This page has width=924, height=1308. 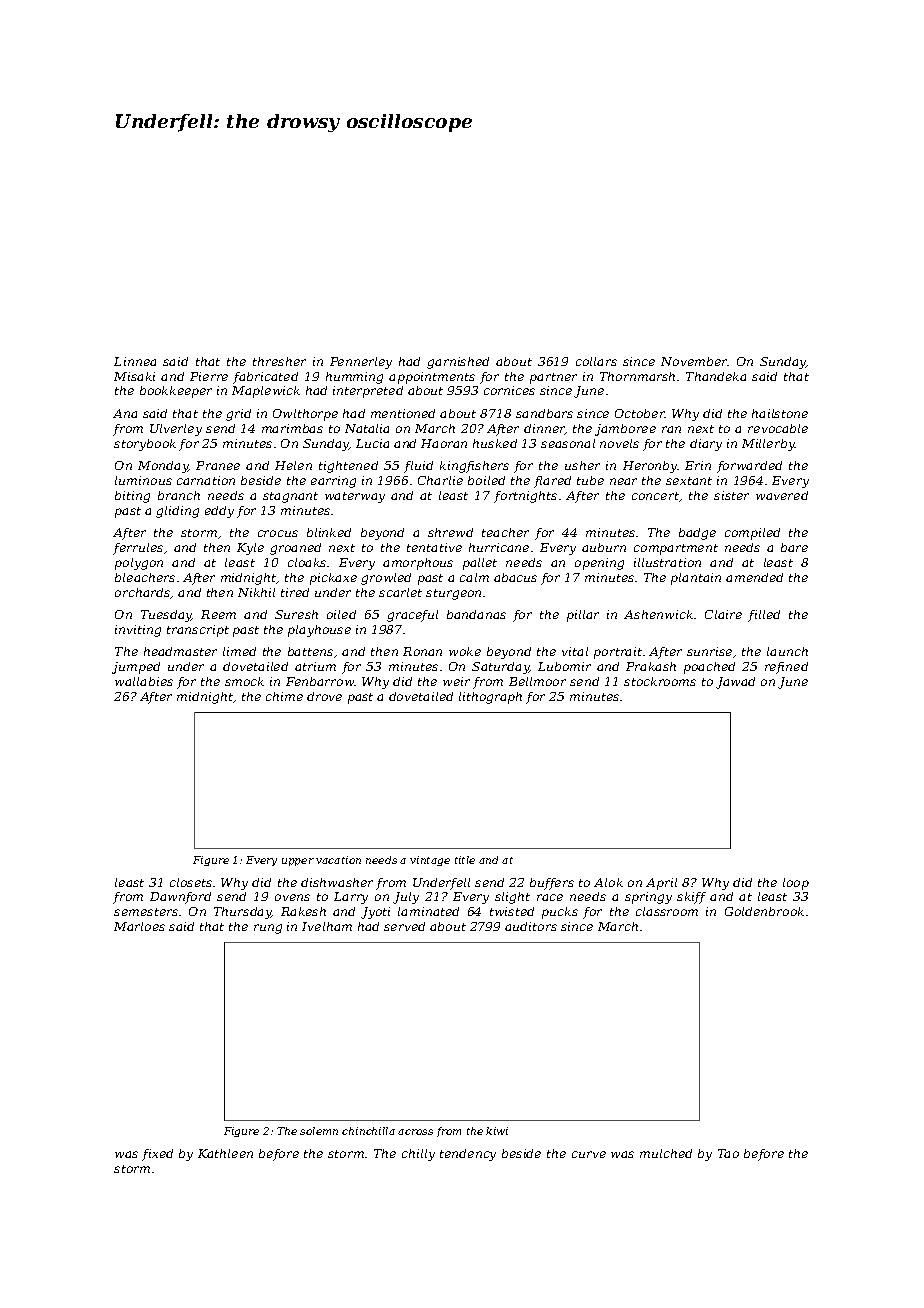 I want to click on Kathleen, so click(x=225, y=1153).
